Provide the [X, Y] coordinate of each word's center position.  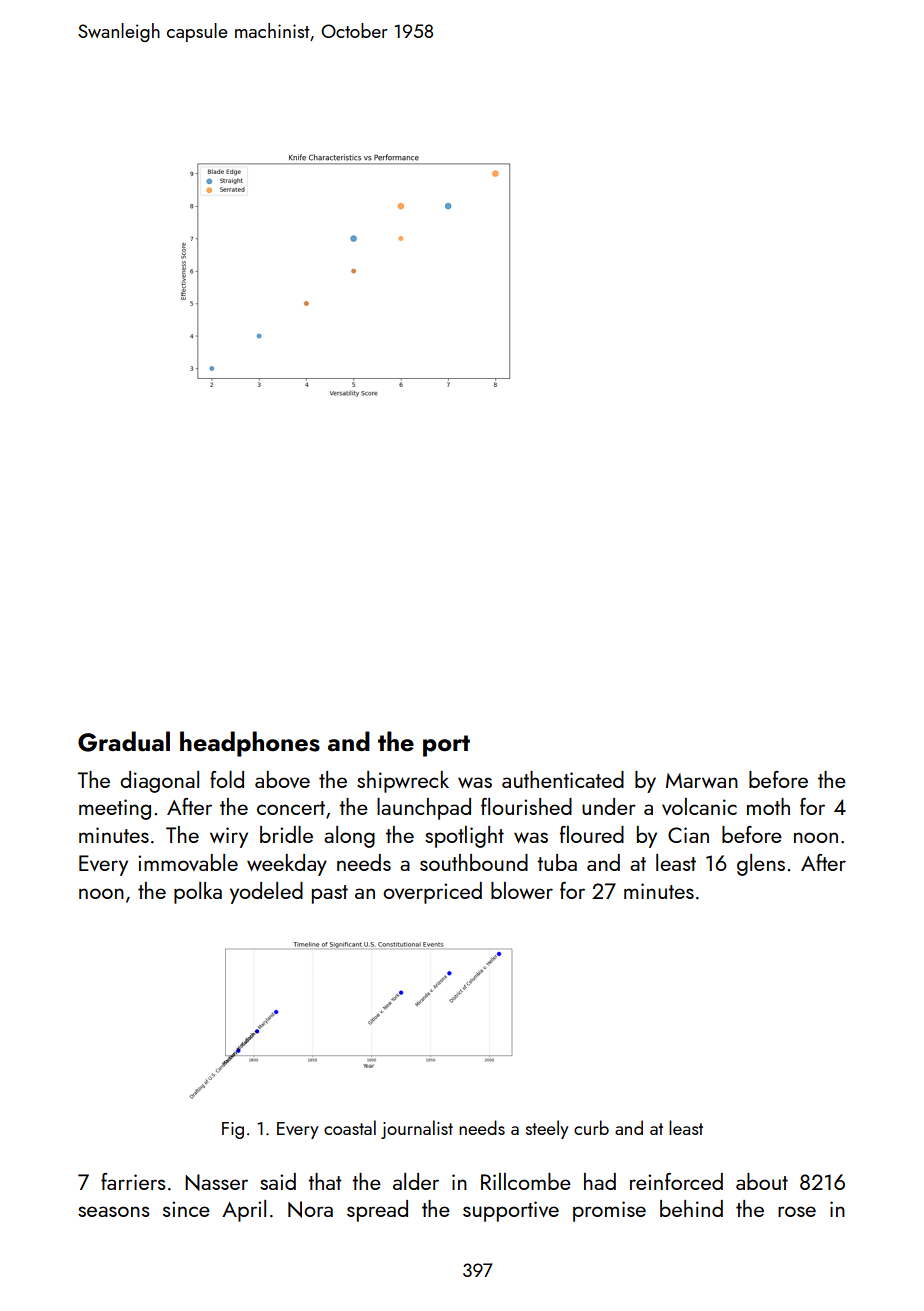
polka [198, 893]
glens [761, 865]
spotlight [464, 837]
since [186, 1209]
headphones [250, 744]
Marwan [702, 780]
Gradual [124, 741]
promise [609, 1211]
